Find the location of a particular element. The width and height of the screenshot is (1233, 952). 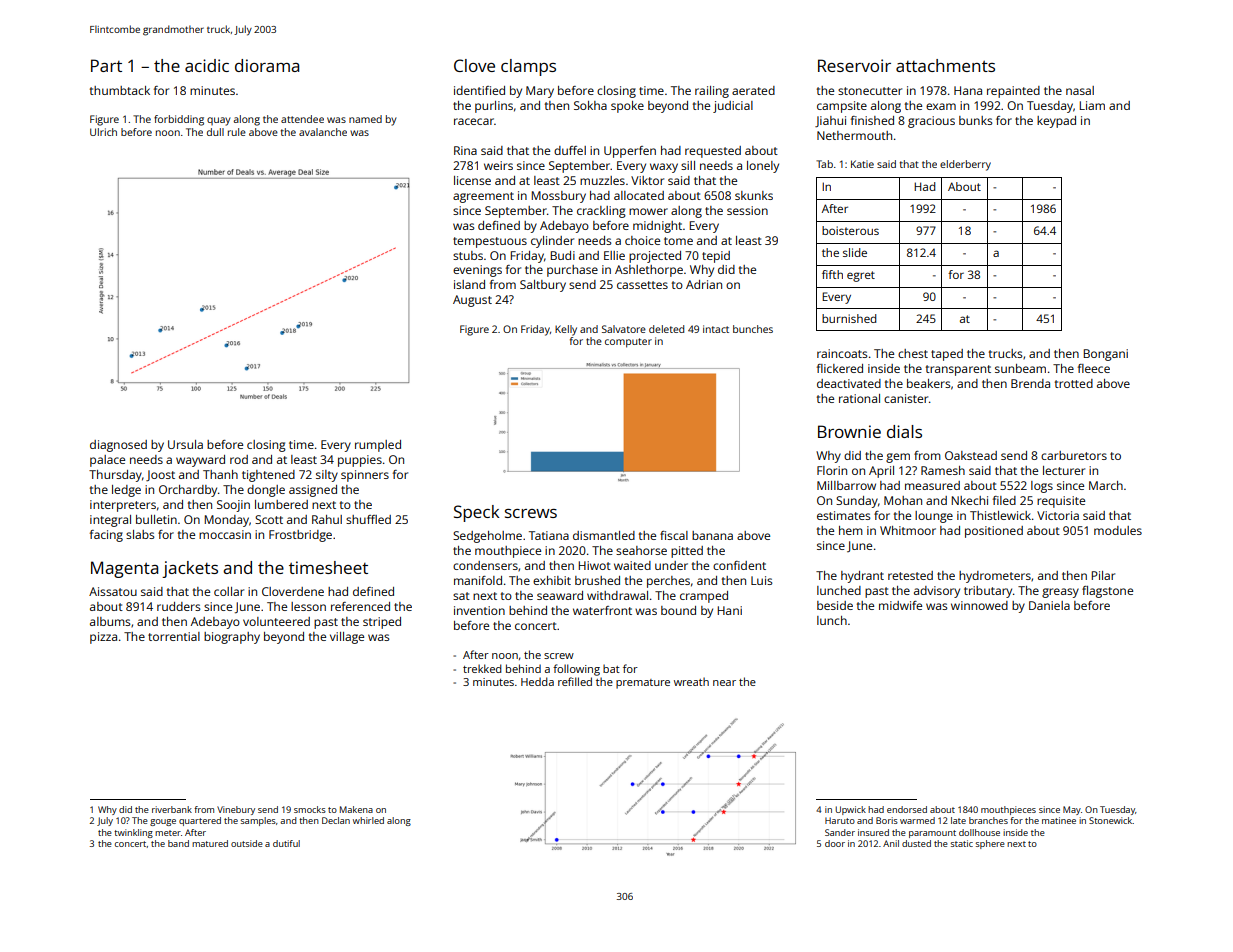

near is located at coordinates (724, 683).
